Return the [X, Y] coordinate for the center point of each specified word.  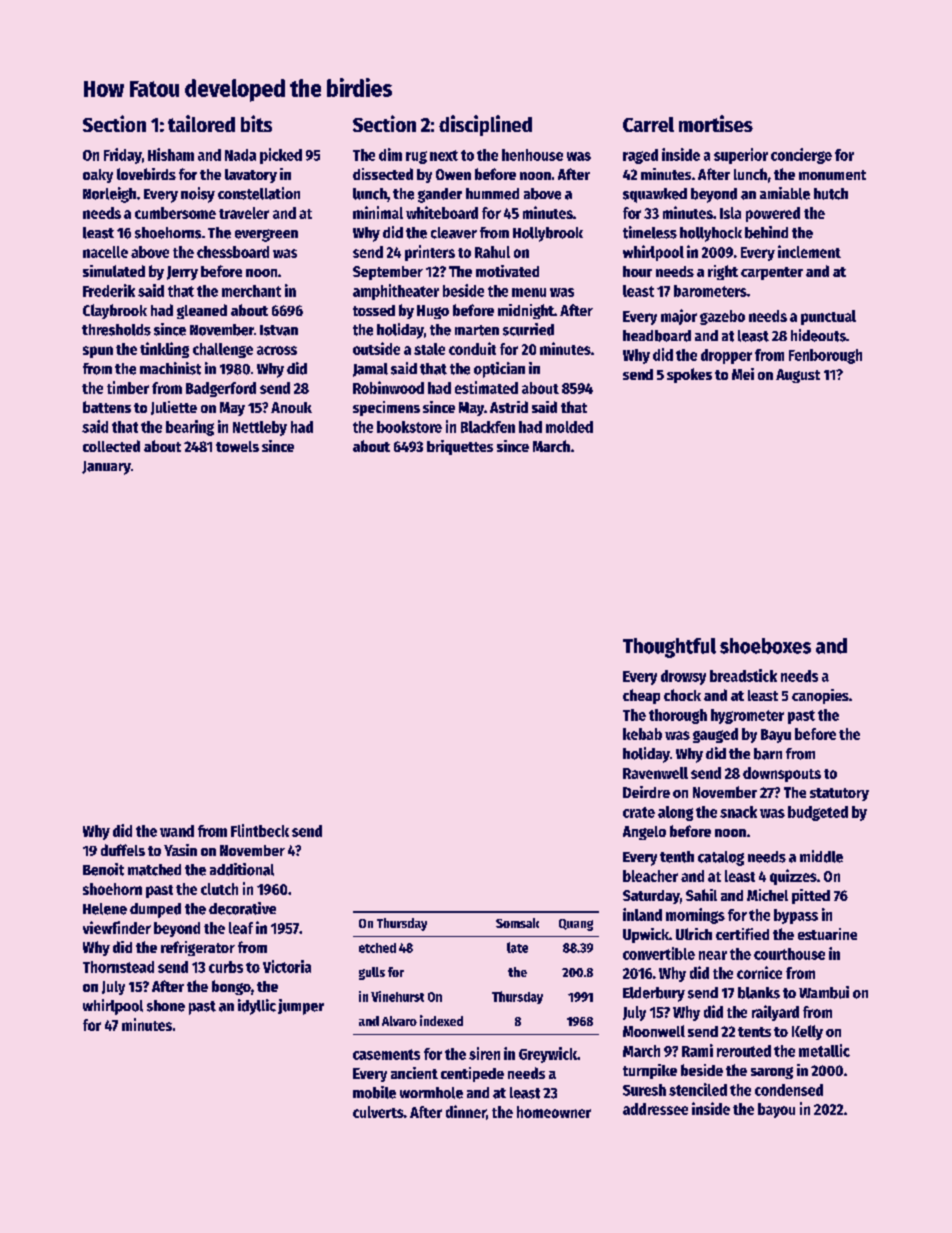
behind [766, 232]
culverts [378, 1112]
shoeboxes [765, 646]
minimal [378, 212]
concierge [801, 156]
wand [177, 831]
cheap [641, 696]
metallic [824, 1050]
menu [529, 292]
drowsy [683, 677]
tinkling [164, 350]
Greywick [548, 1055]
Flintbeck [260, 830]
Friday [123, 156]
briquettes [460, 447]
